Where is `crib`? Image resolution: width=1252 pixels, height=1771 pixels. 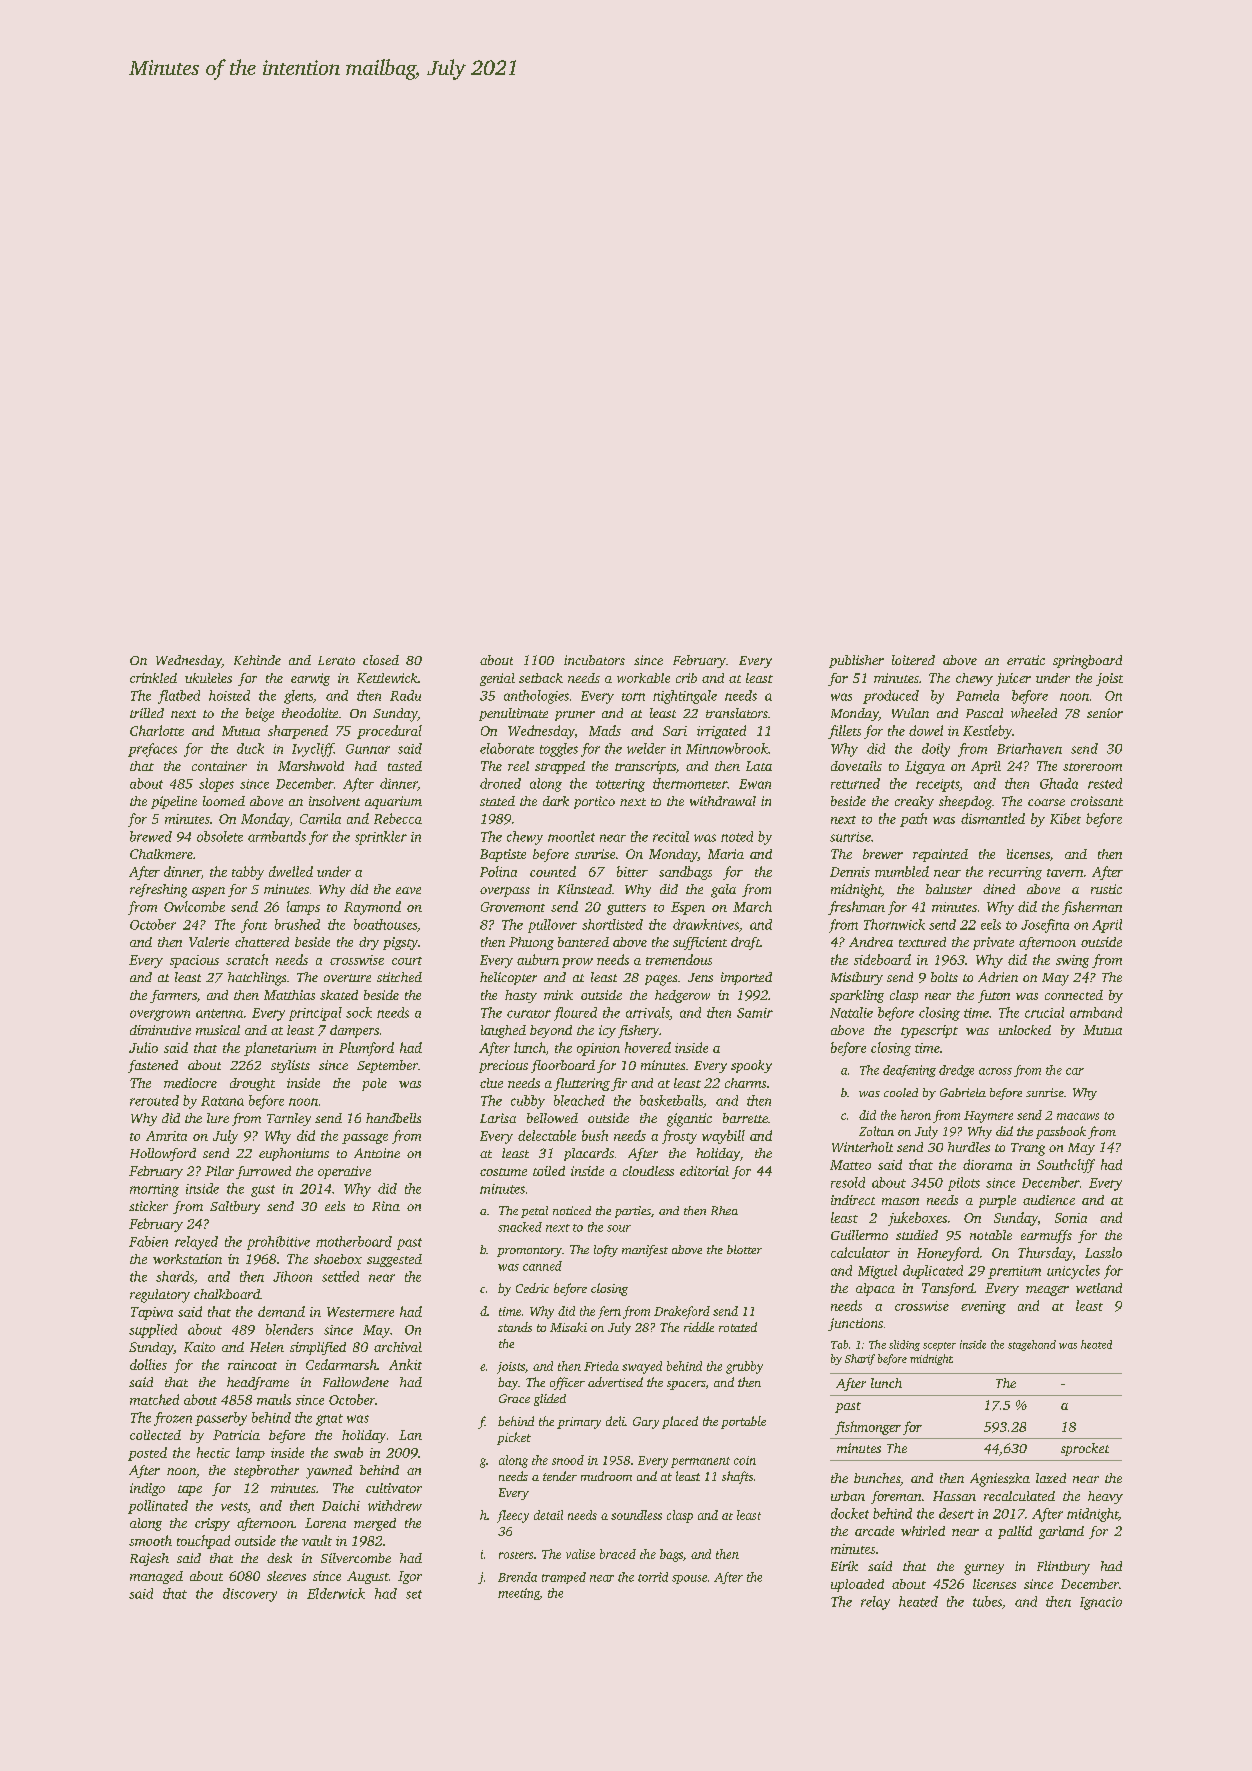 crib is located at coordinates (686, 678).
